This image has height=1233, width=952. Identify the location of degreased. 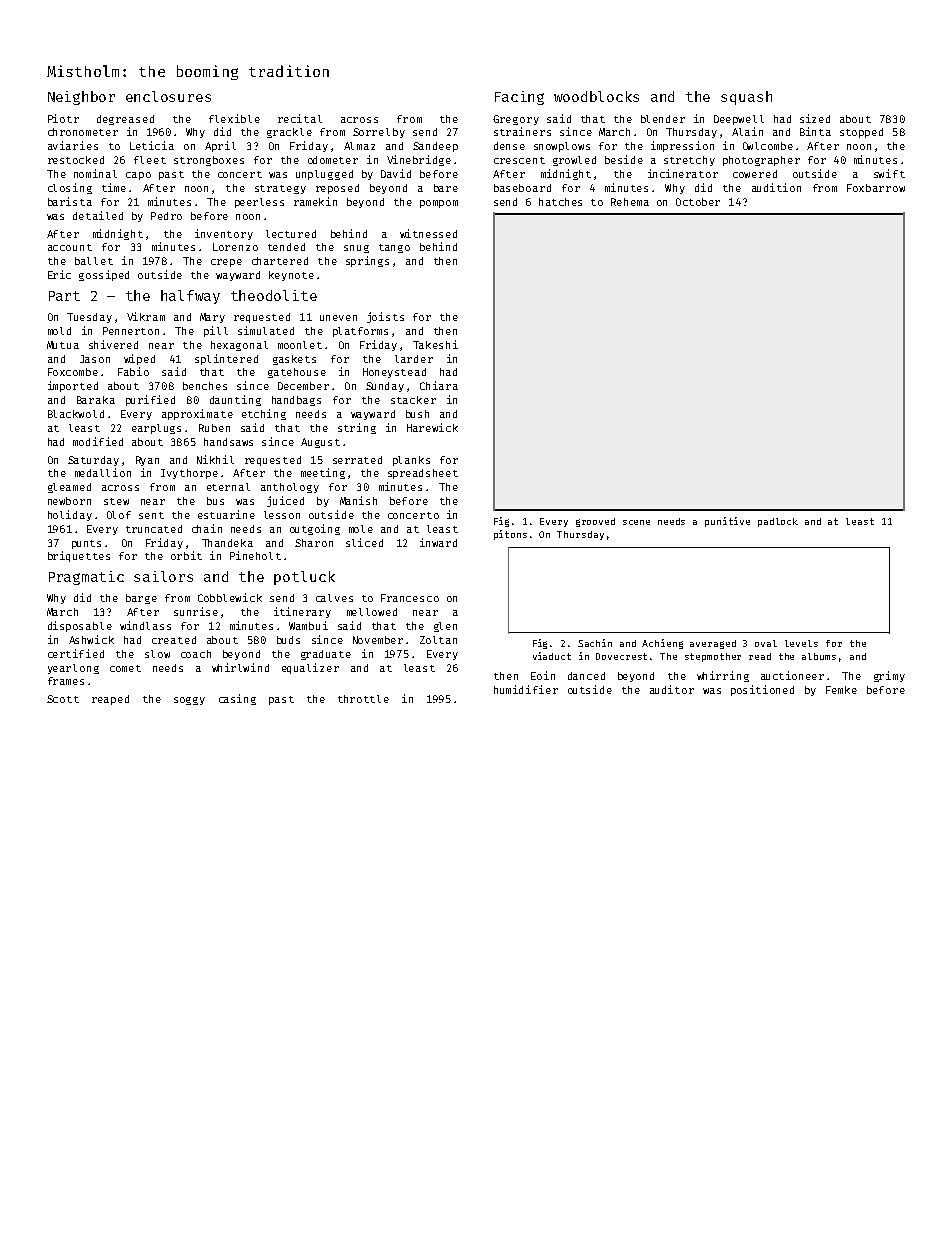
(125, 120).
